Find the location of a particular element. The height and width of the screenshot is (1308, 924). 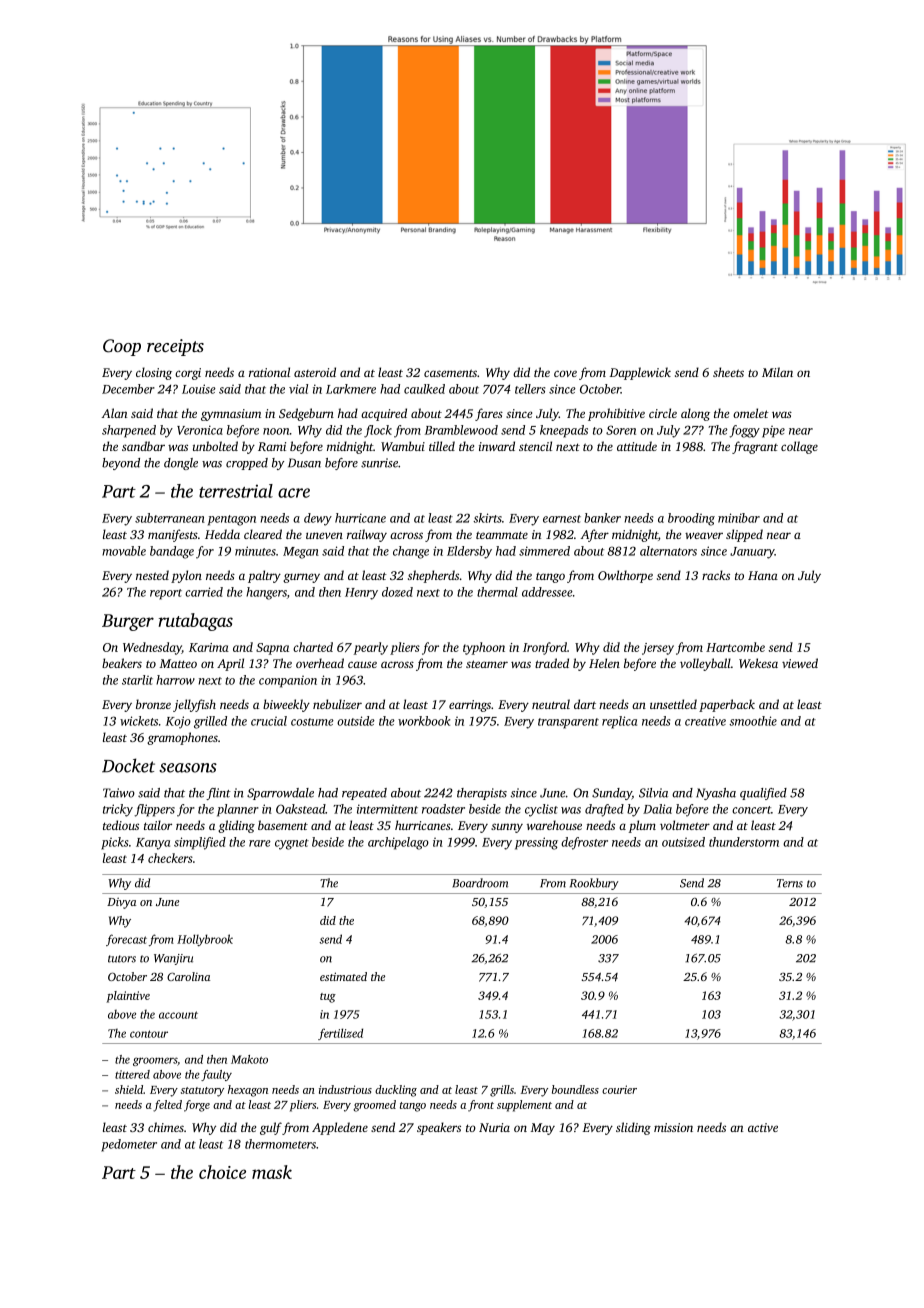

steamer is located at coordinates (487, 664).
